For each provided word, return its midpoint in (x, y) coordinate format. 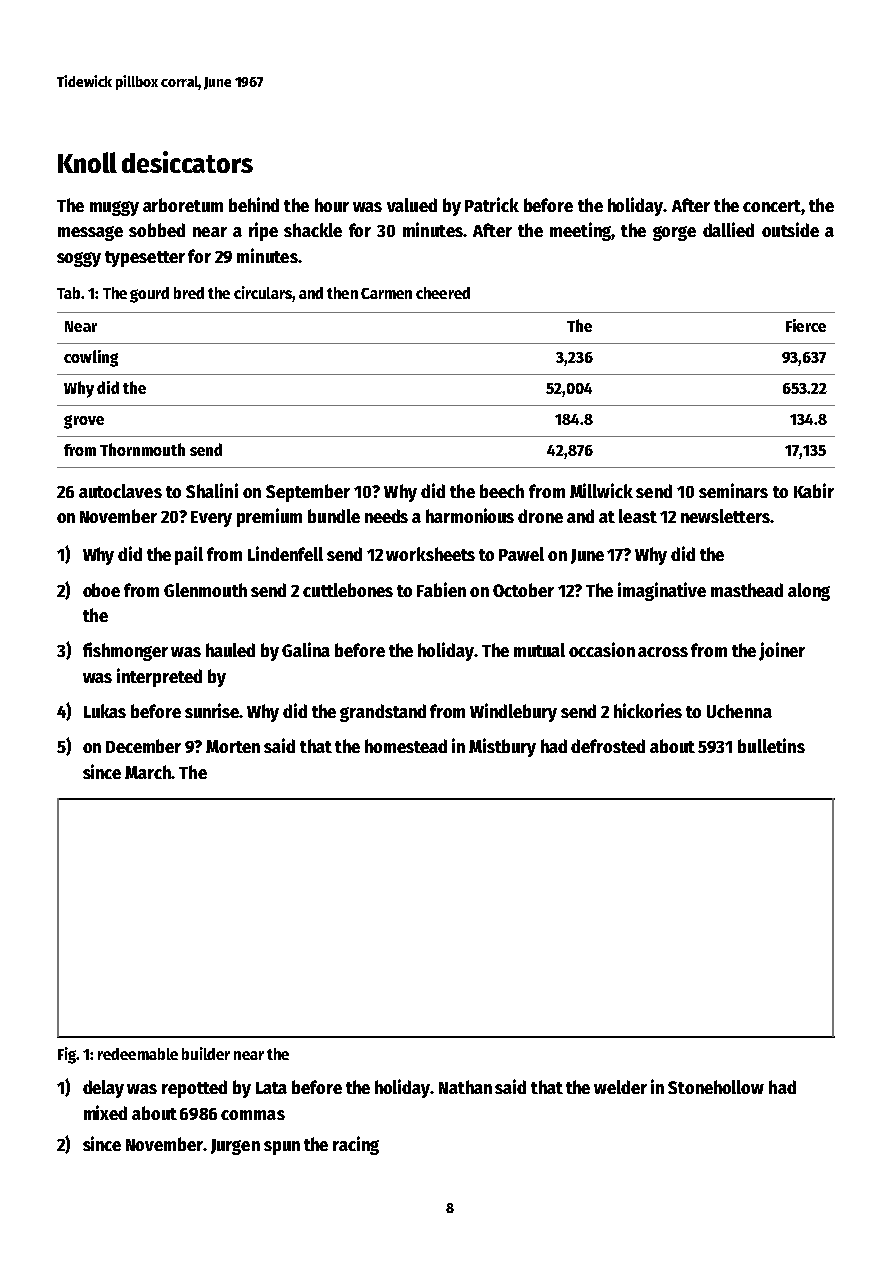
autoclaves (120, 491)
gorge (674, 233)
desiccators (187, 162)
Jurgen (235, 1147)
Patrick (492, 204)
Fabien (441, 589)
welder (620, 1087)
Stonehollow (716, 1087)
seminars (733, 490)
